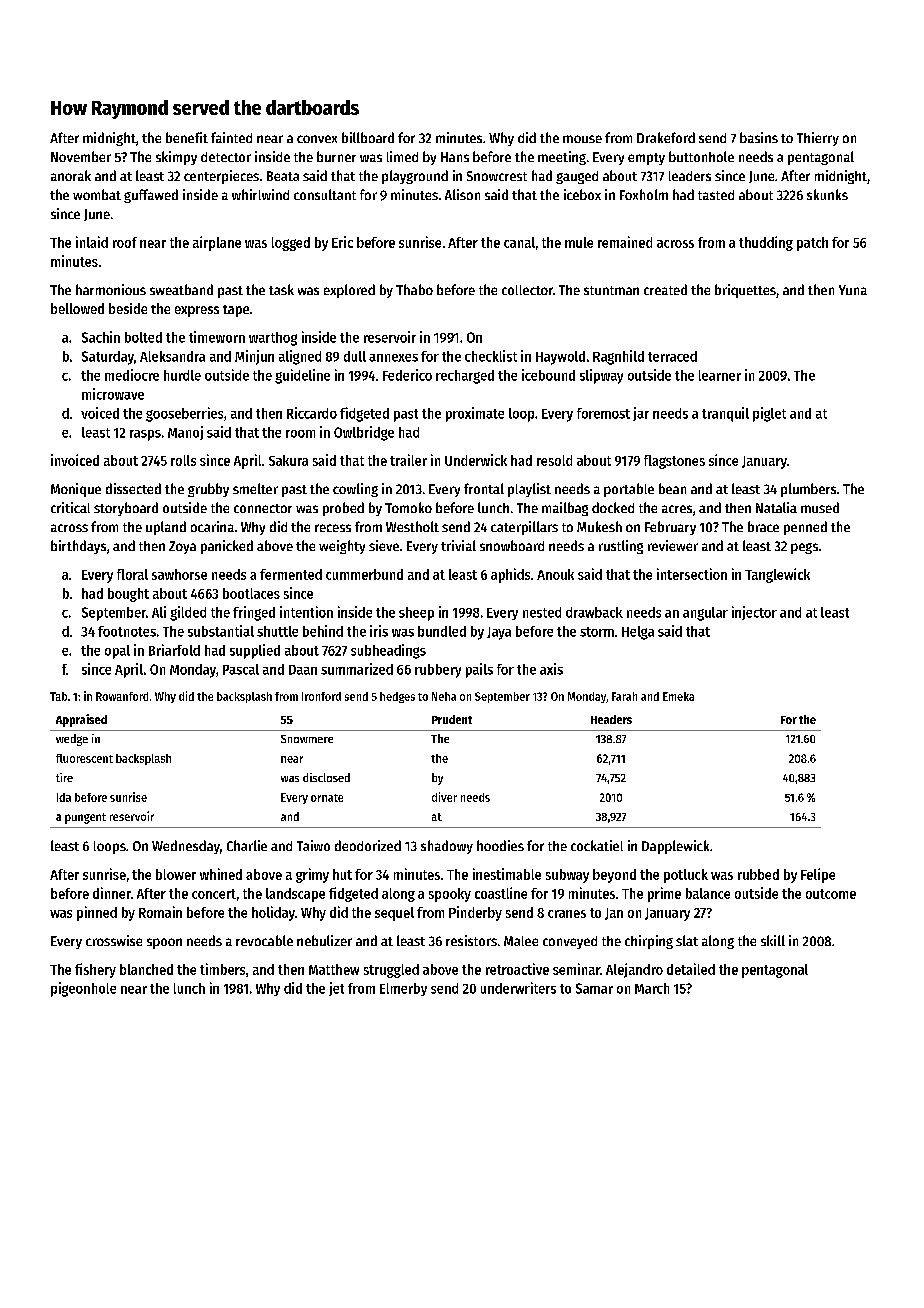 This screenshot has width=924, height=1308. I want to click on footnotes, so click(127, 631).
